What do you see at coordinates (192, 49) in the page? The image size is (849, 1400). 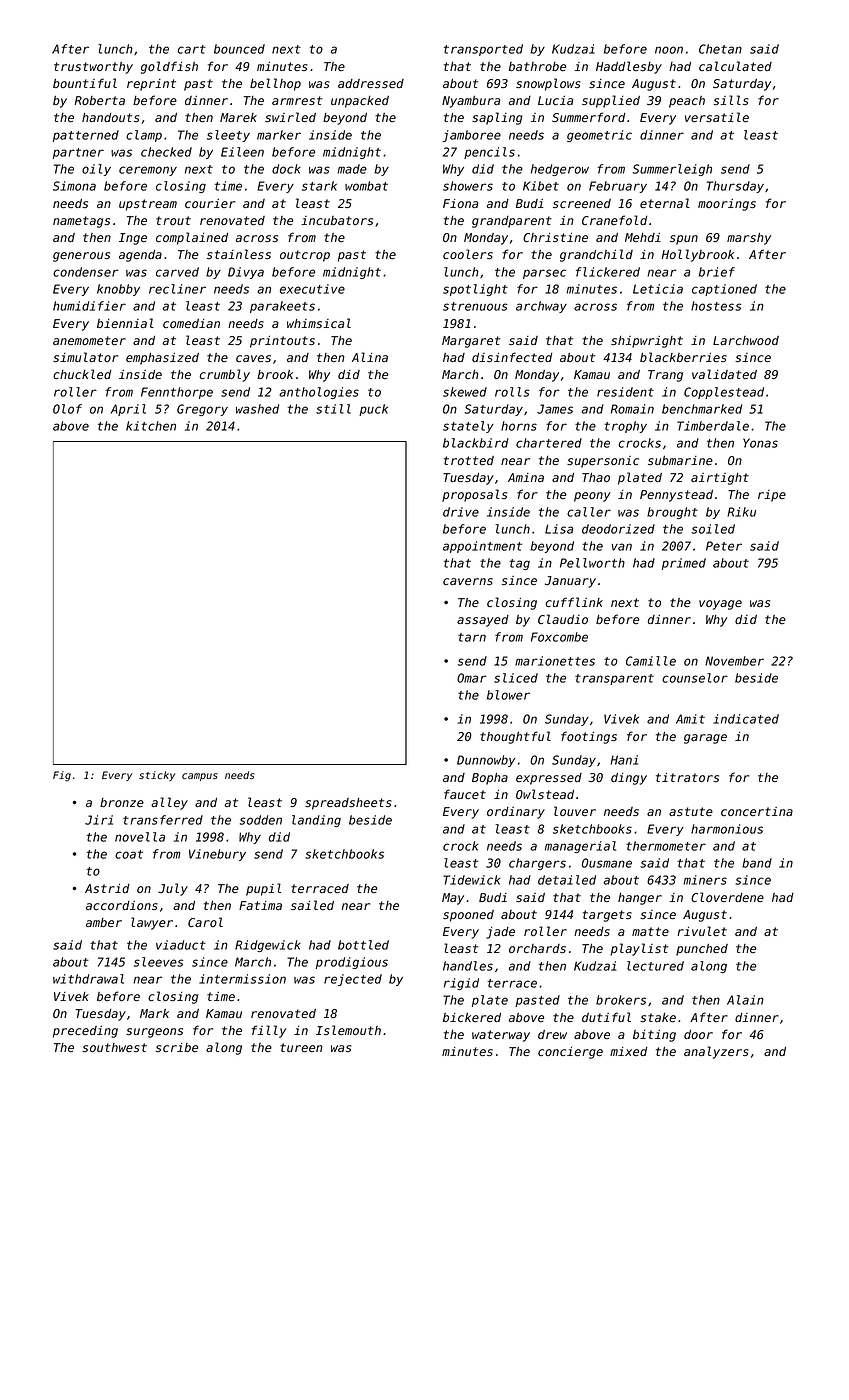 I see `cart` at bounding box center [192, 49].
